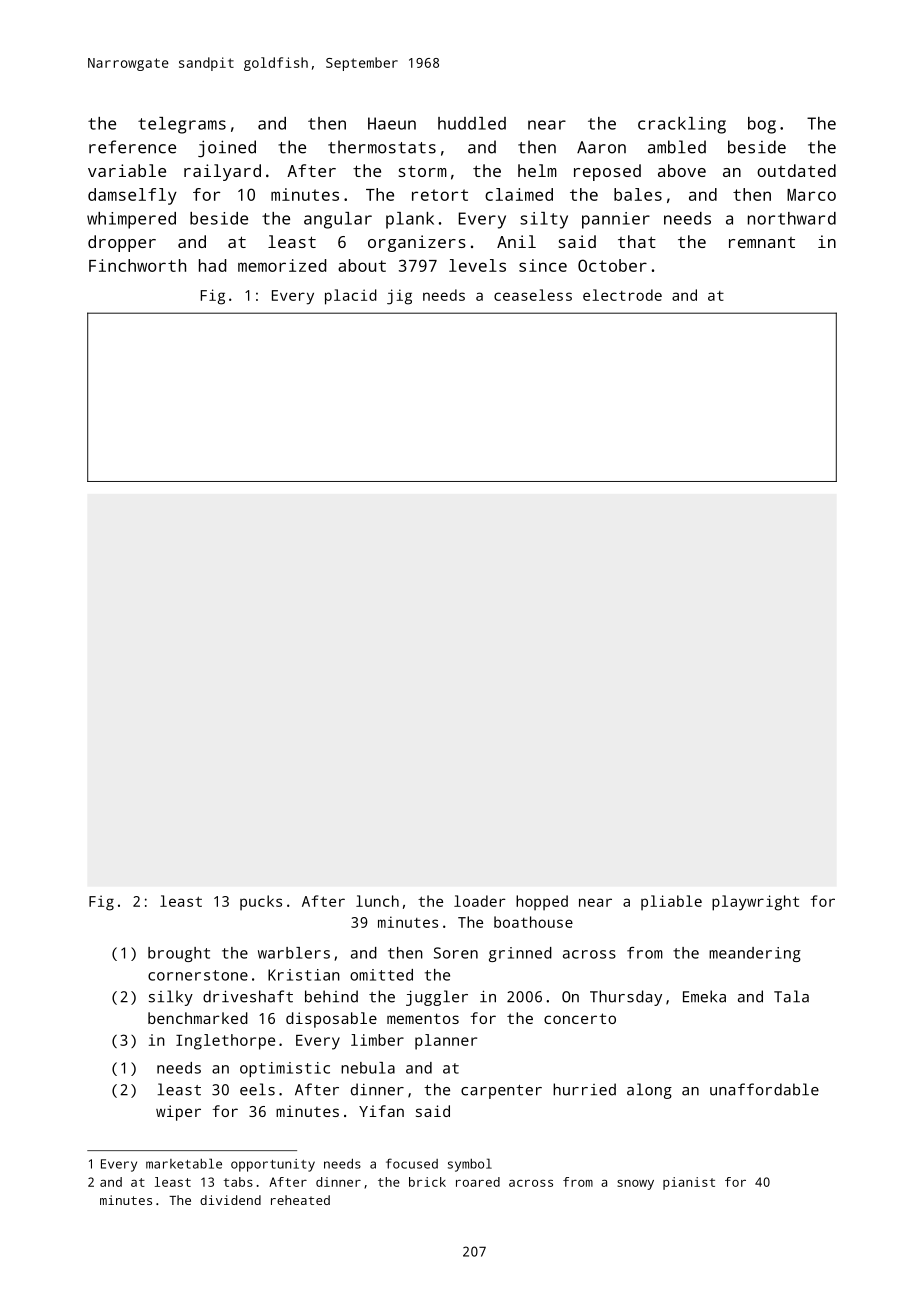 The image size is (924, 1308). I want to click on October, so click(612, 265).
